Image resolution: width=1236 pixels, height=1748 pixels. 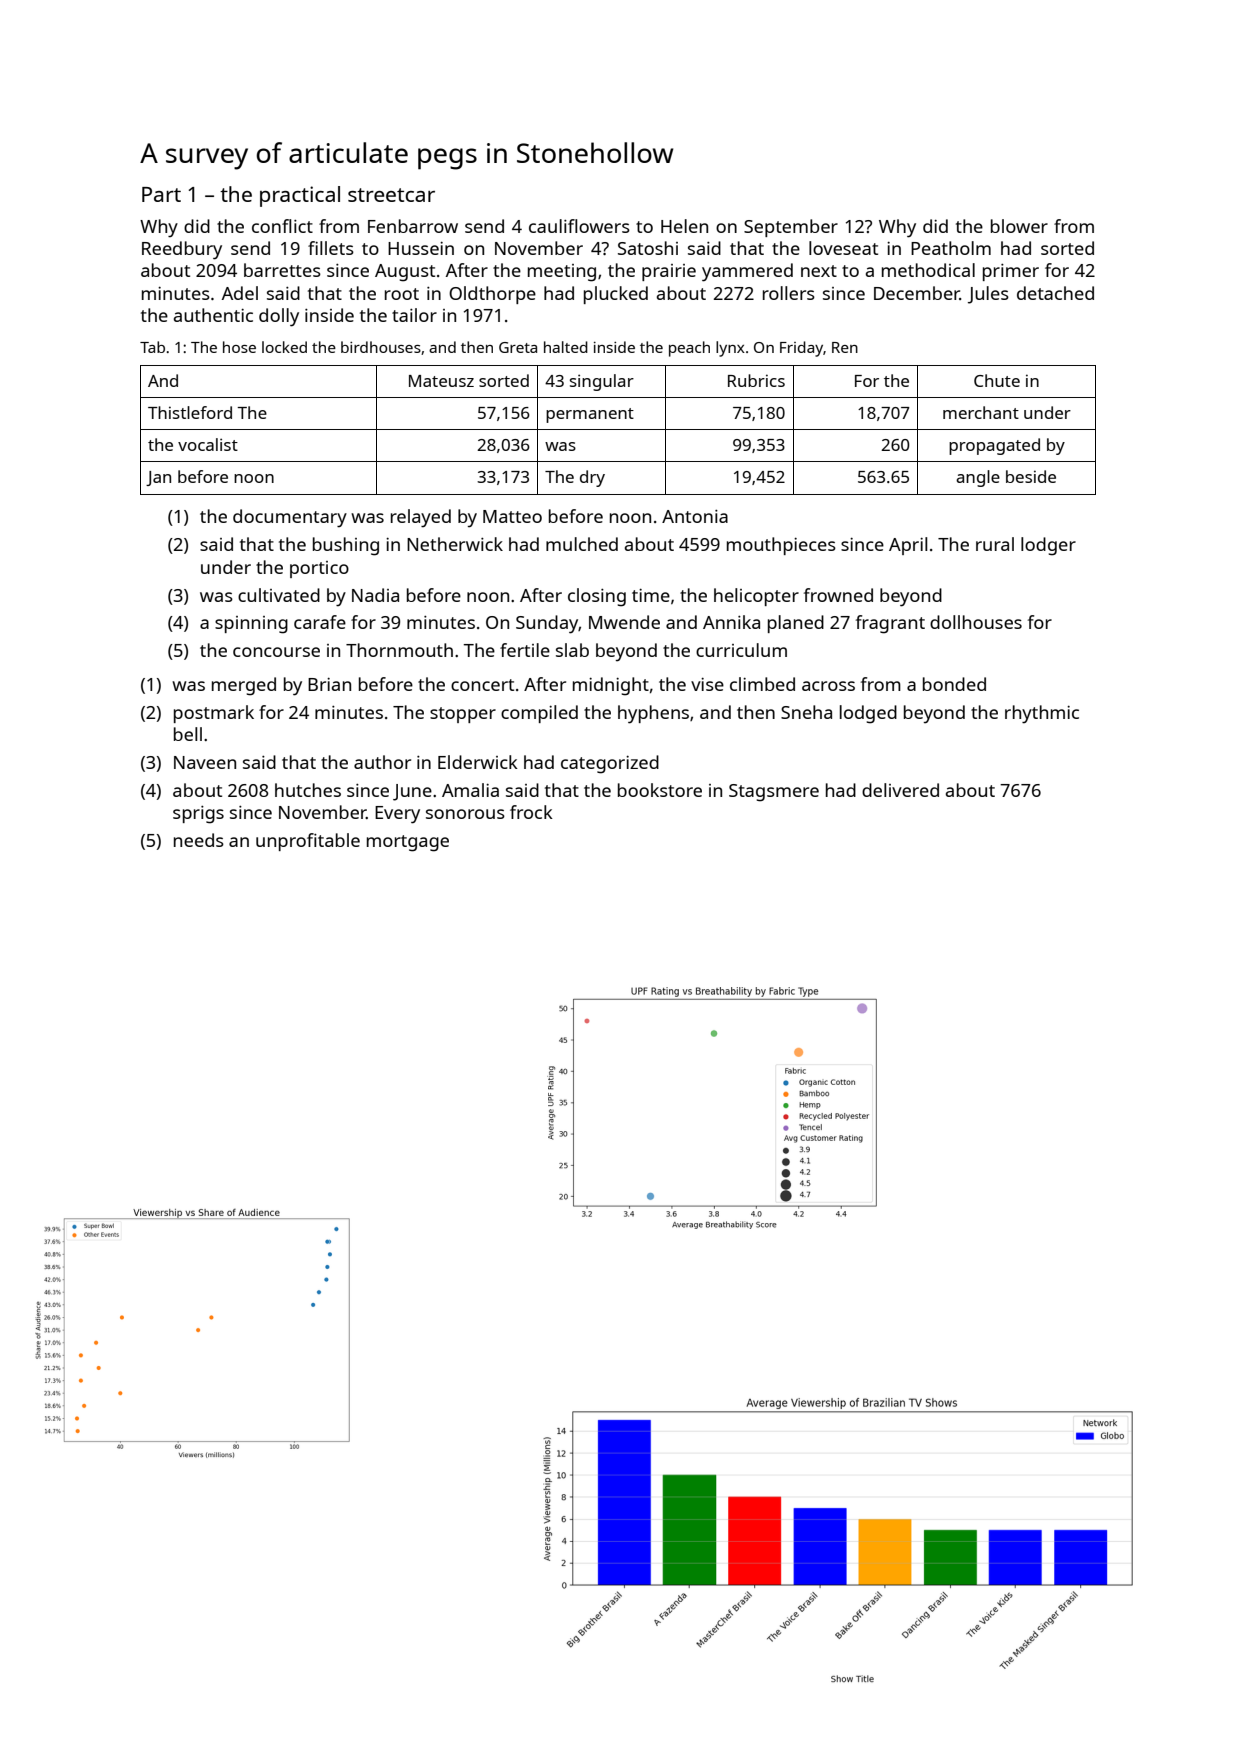 What do you see at coordinates (684, 226) in the document?
I see `Helen` at bounding box center [684, 226].
